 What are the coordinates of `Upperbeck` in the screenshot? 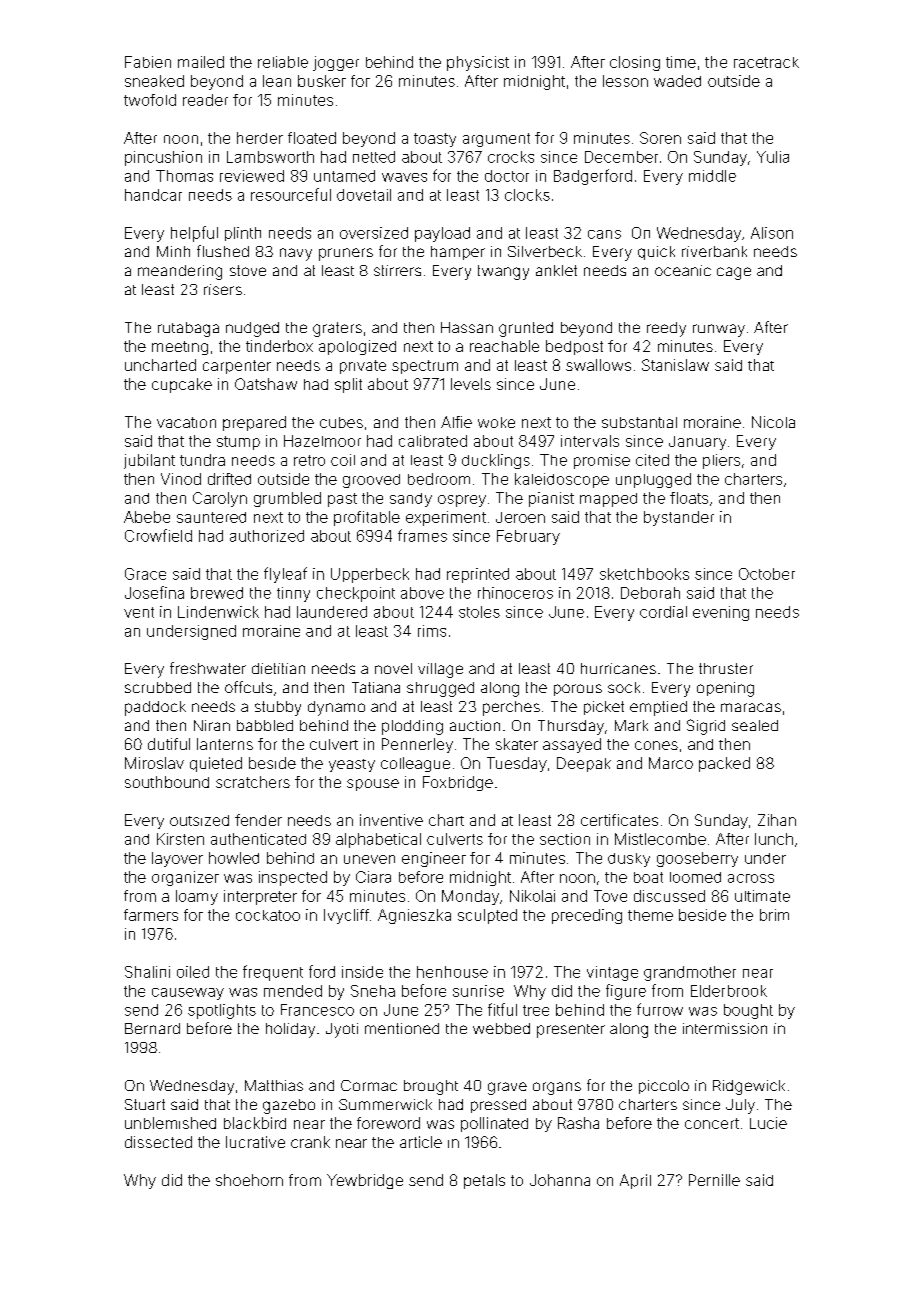 It's located at (370, 575).
